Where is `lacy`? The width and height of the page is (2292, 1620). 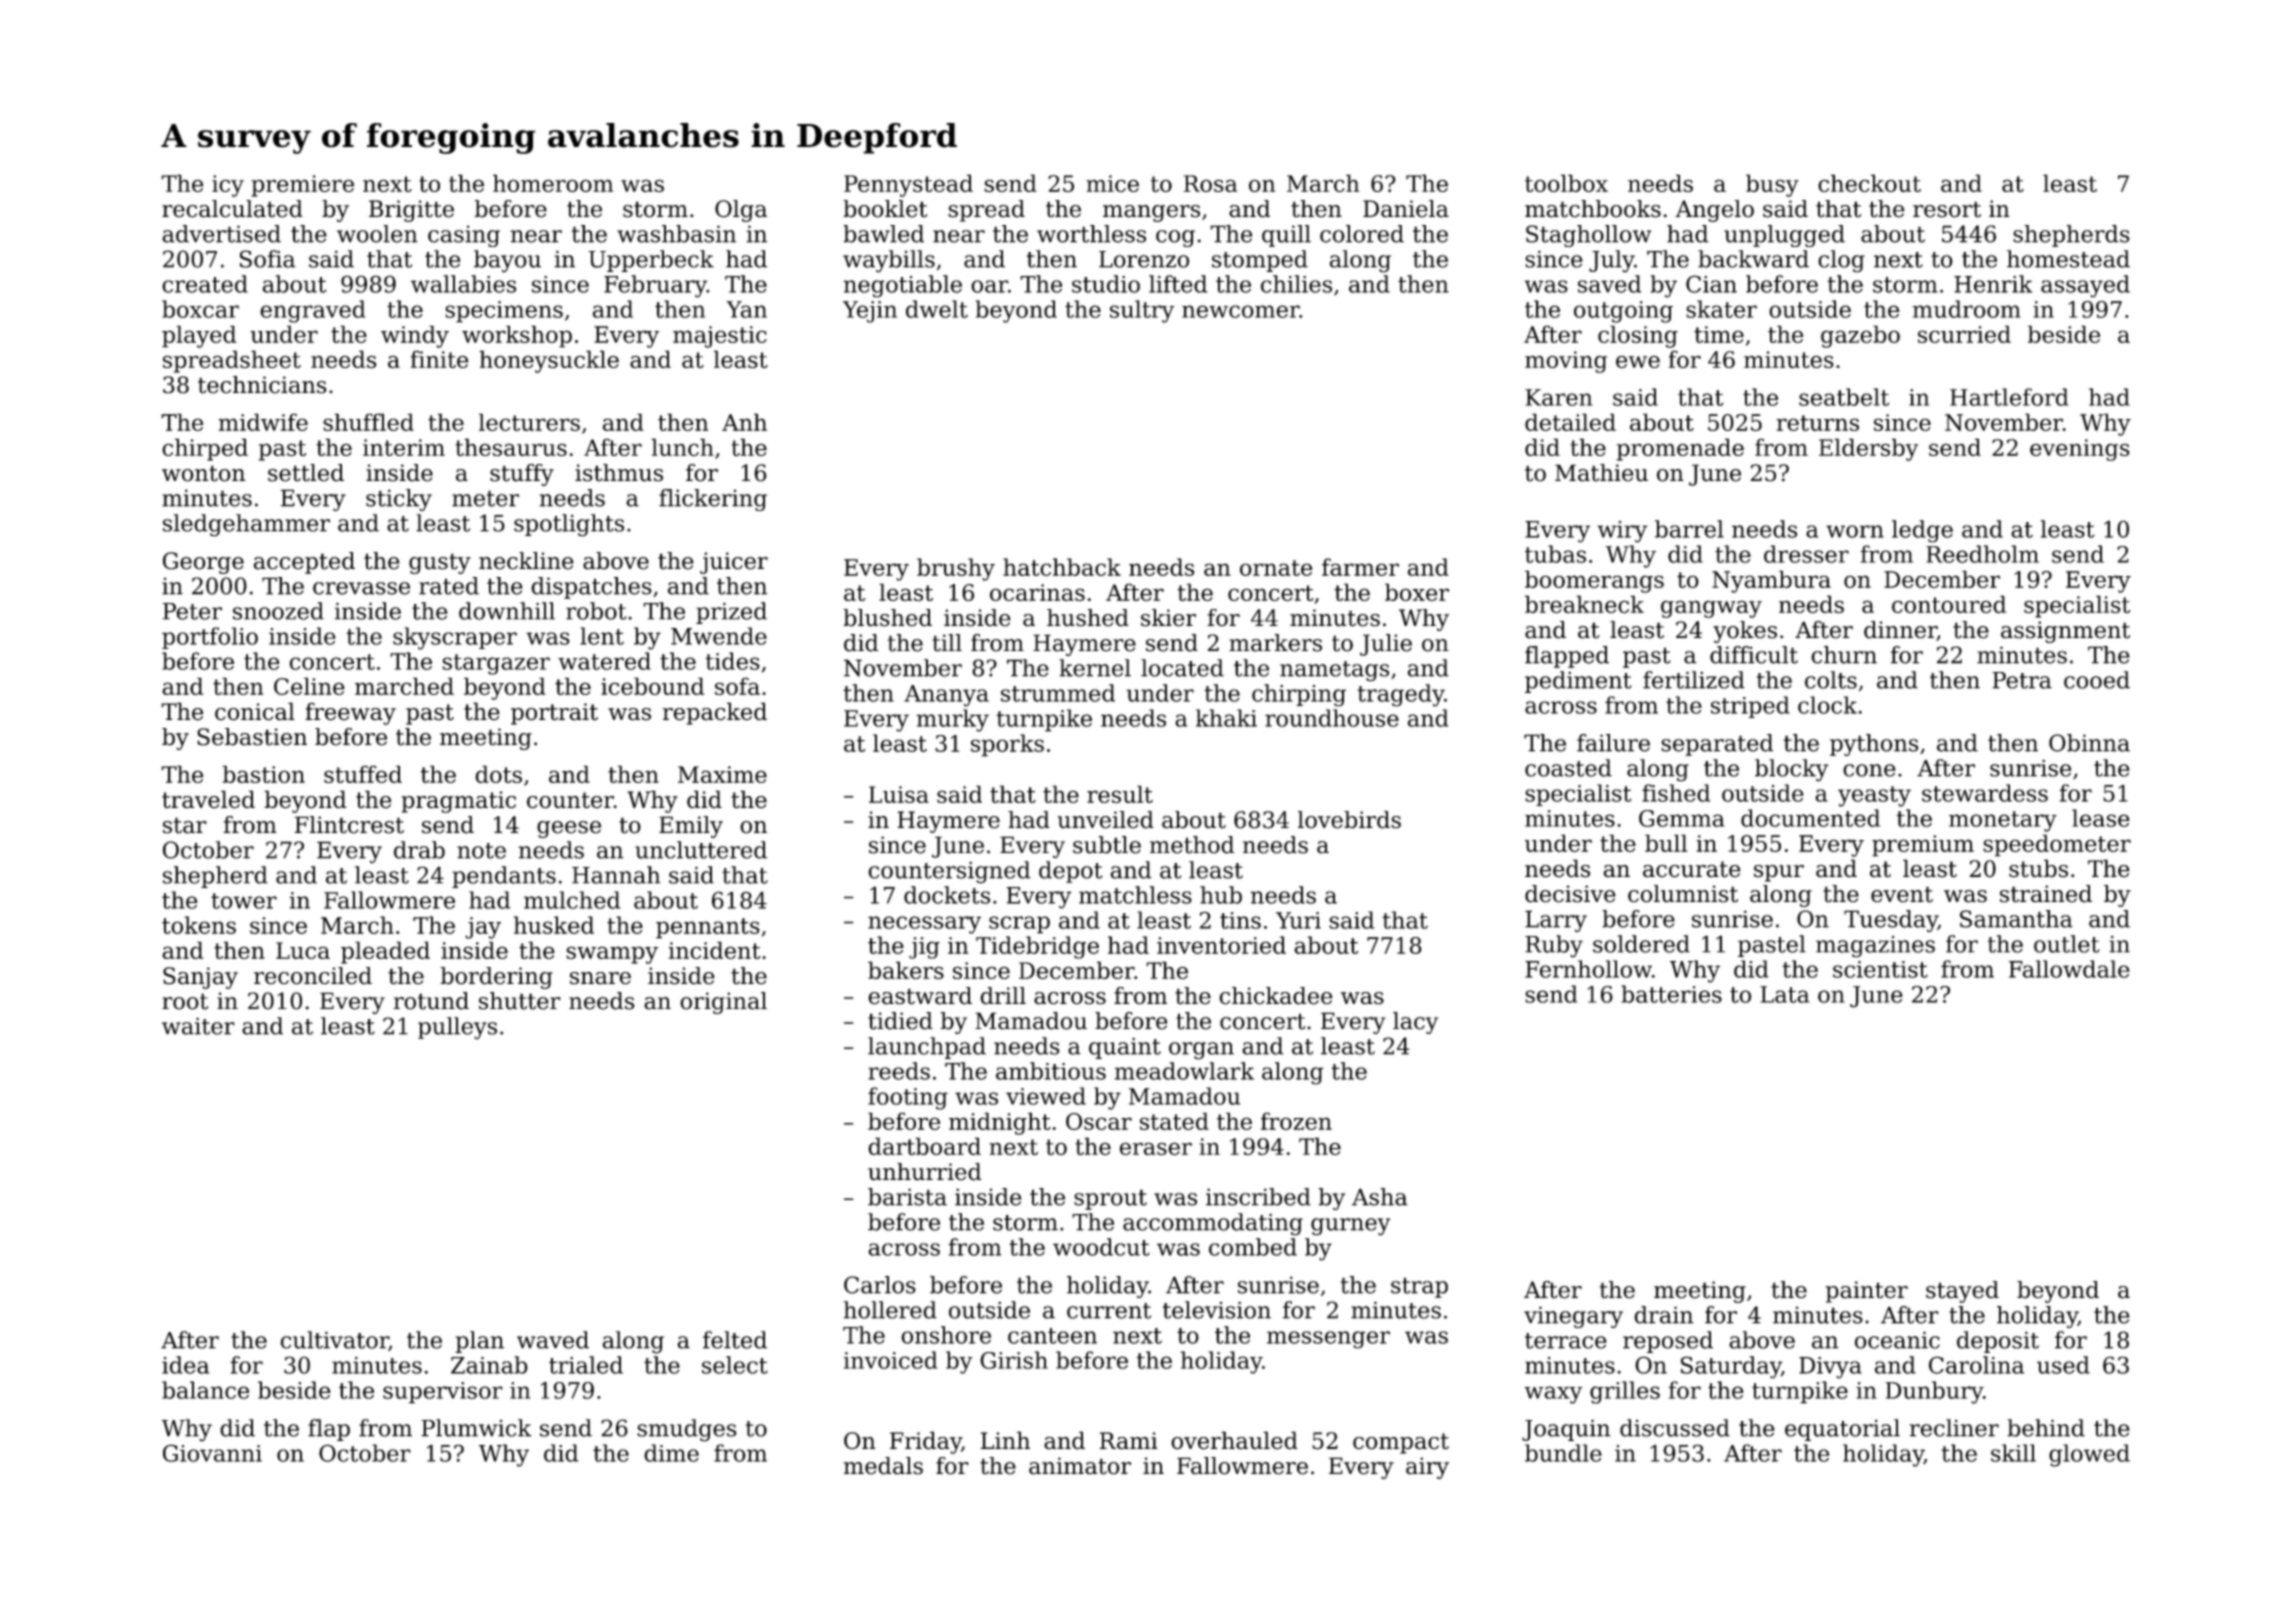 lacy is located at coordinates (1415, 1023).
